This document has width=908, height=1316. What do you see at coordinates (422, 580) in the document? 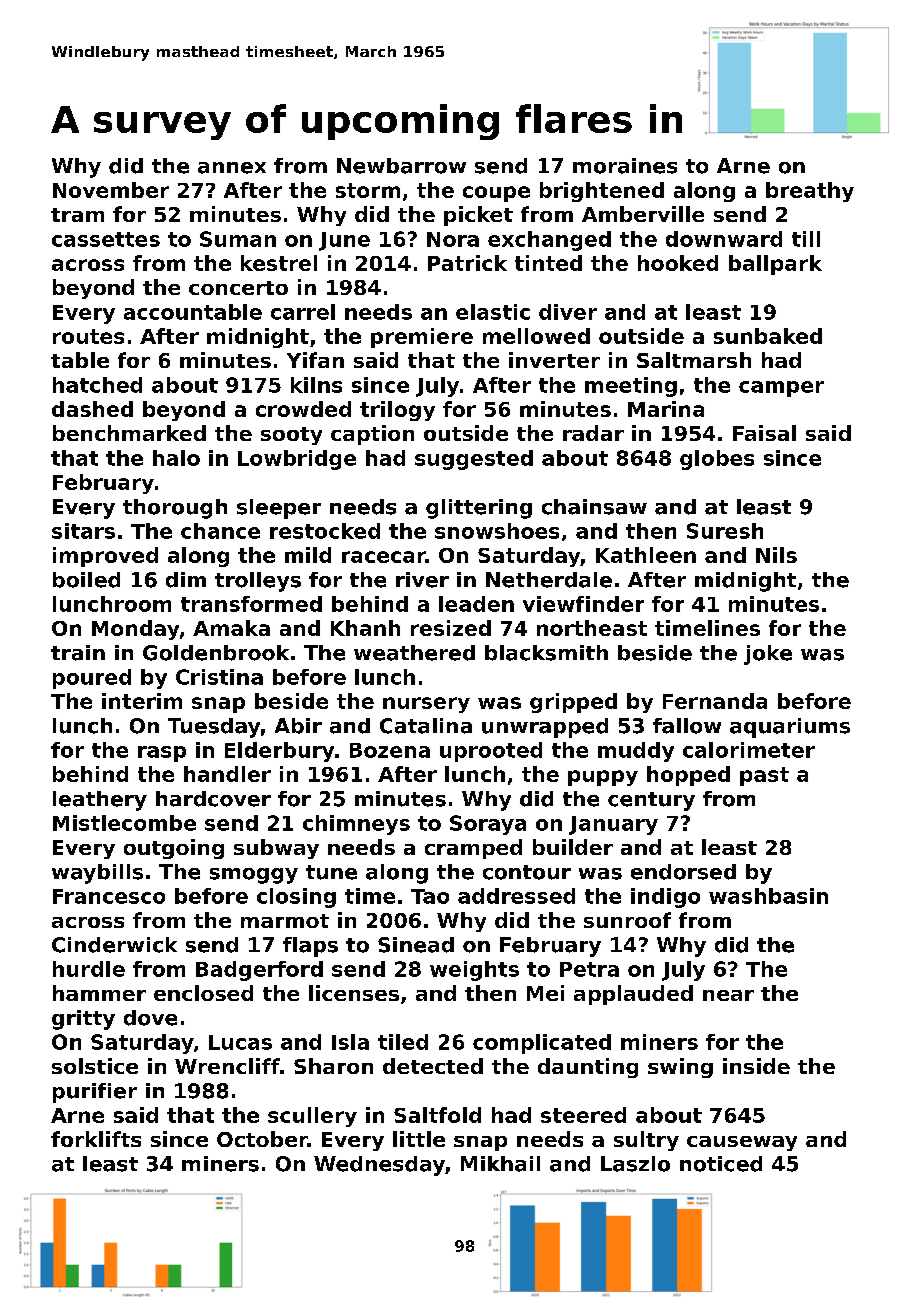
I see `river` at bounding box center [422, 580].
